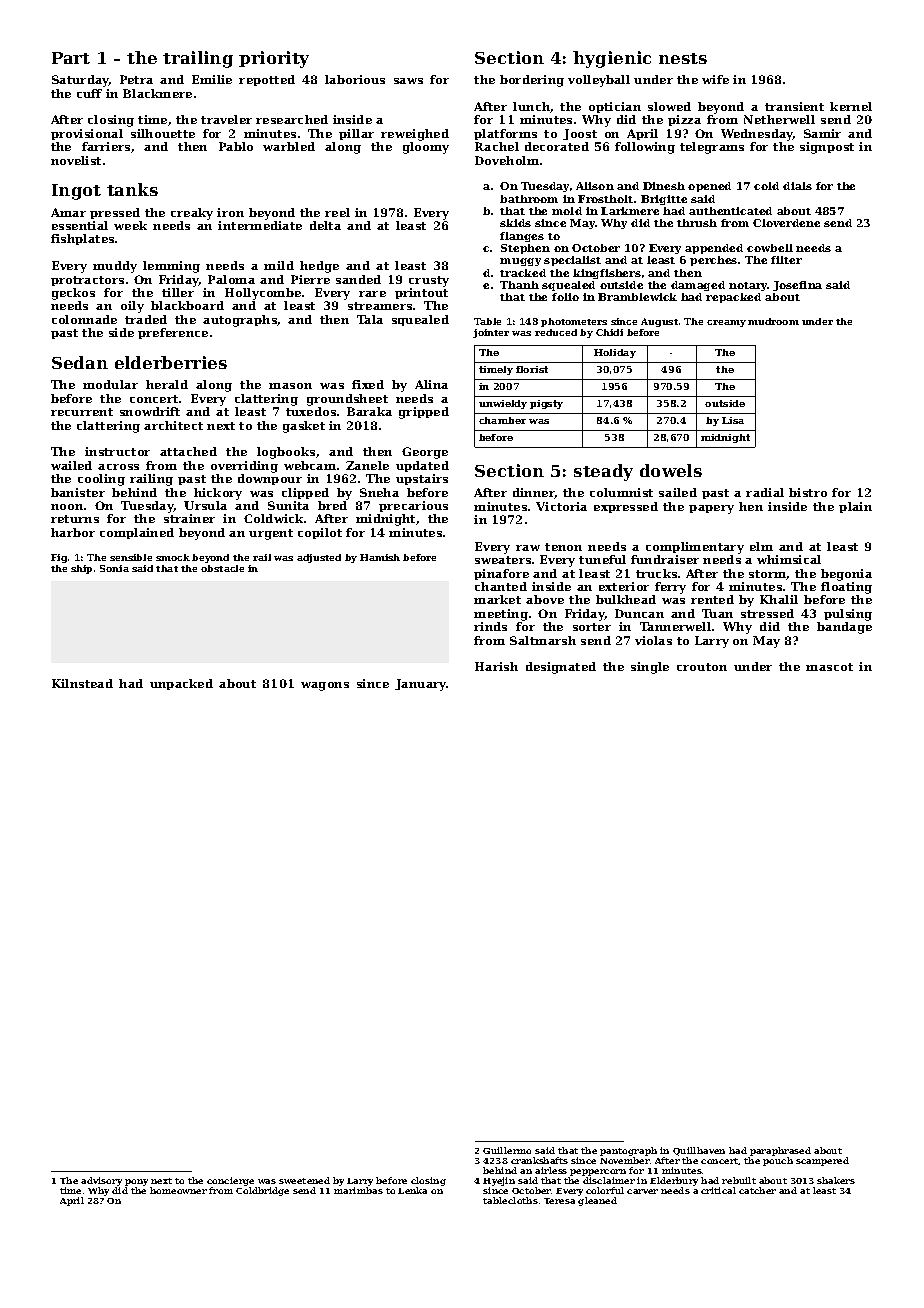 Image resolution: width=924 pixels, height=1308 pixels. What do you see at coordinates (358, 1190) in the screenshot?
I see `marimbas` at bounding box center [358, 1190].
